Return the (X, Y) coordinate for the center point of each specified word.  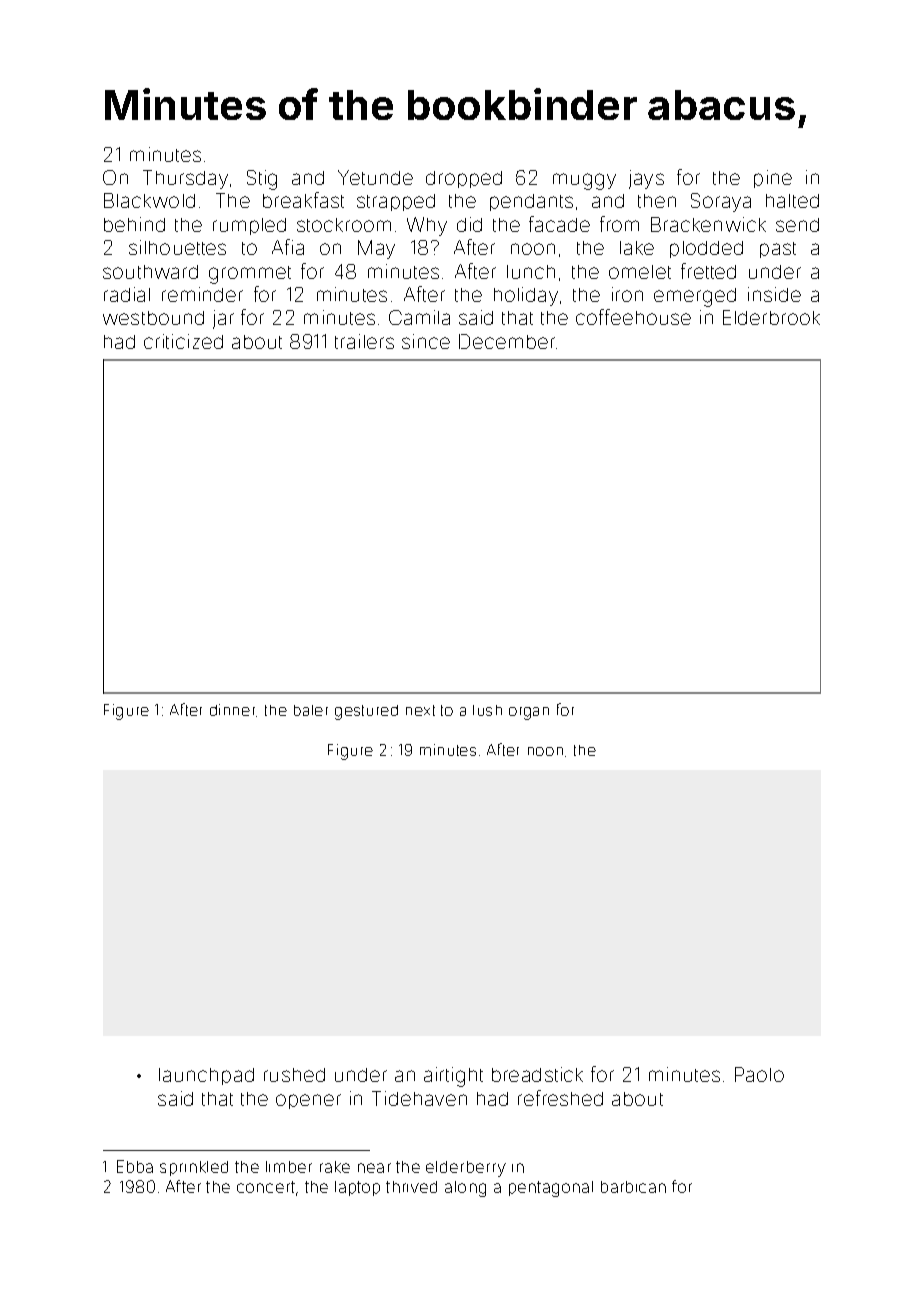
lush (487, 710)
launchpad (206, 1076)
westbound (153, 318)
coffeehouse (633, 317)
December (507, 341)
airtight (453, 1077)
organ (529, 713)
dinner (233, 710)
